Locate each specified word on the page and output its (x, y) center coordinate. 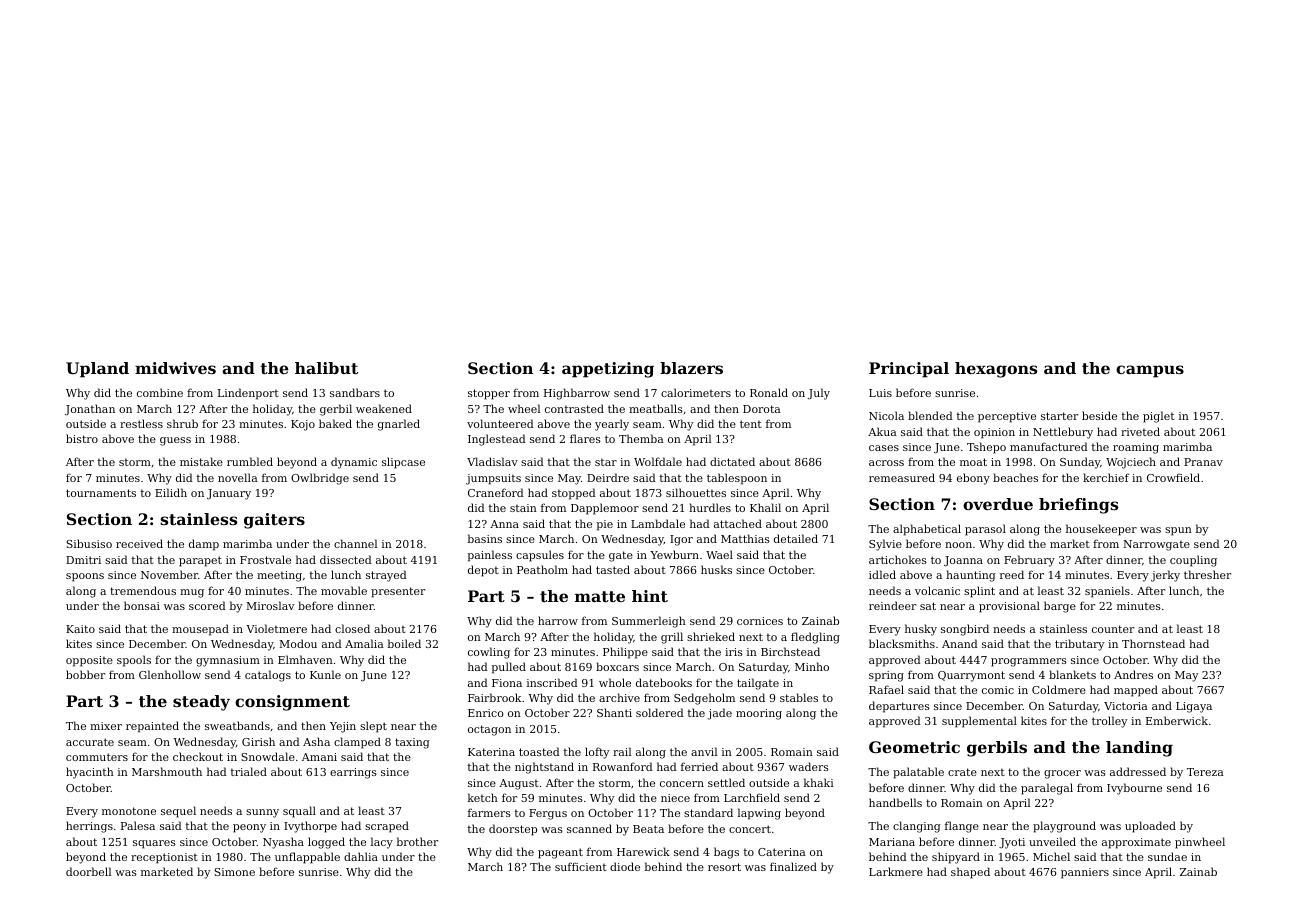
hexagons (996, 370)
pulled (509, 668)
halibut (326, 368)
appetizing (608, 370)
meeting (279, 576)
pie (605, 525)
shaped (970, 873)
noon (958, 545)
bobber (85, 674)
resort (724, 867)
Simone (234, 872)
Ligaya (1194, 707)
